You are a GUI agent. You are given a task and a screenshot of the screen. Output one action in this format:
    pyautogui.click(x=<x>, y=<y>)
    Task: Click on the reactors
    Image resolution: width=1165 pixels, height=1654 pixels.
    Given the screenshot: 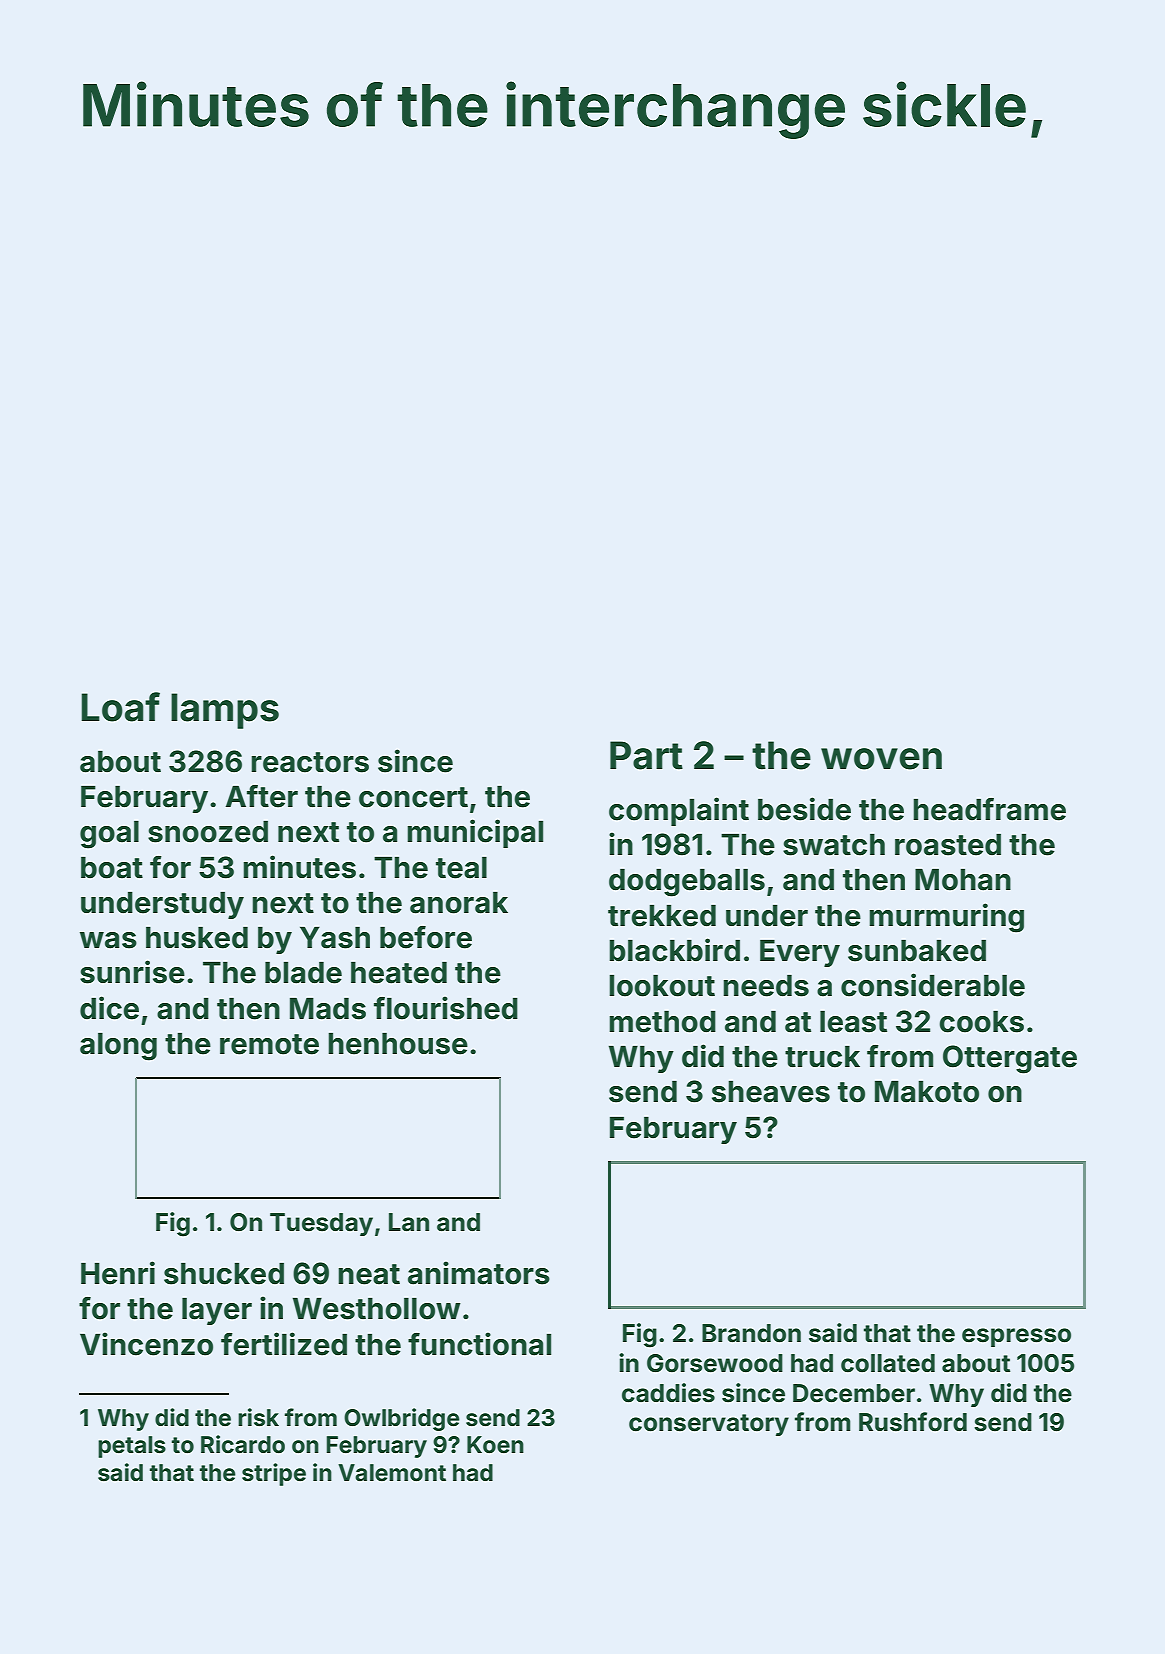 What is the action you would take?
    pyautogui.click(x=310, y=762)
